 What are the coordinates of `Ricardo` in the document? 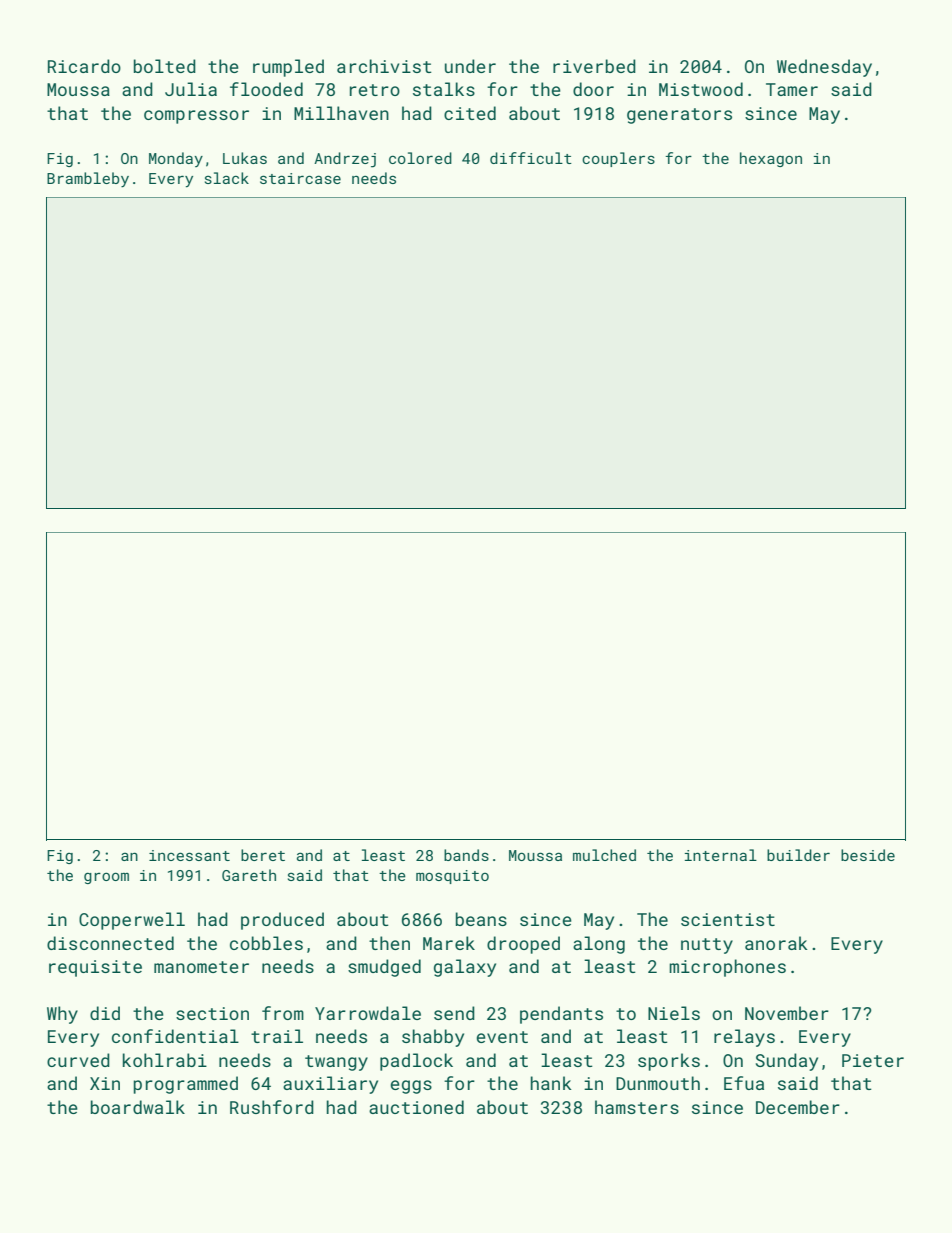 It's located at (84, 66).
